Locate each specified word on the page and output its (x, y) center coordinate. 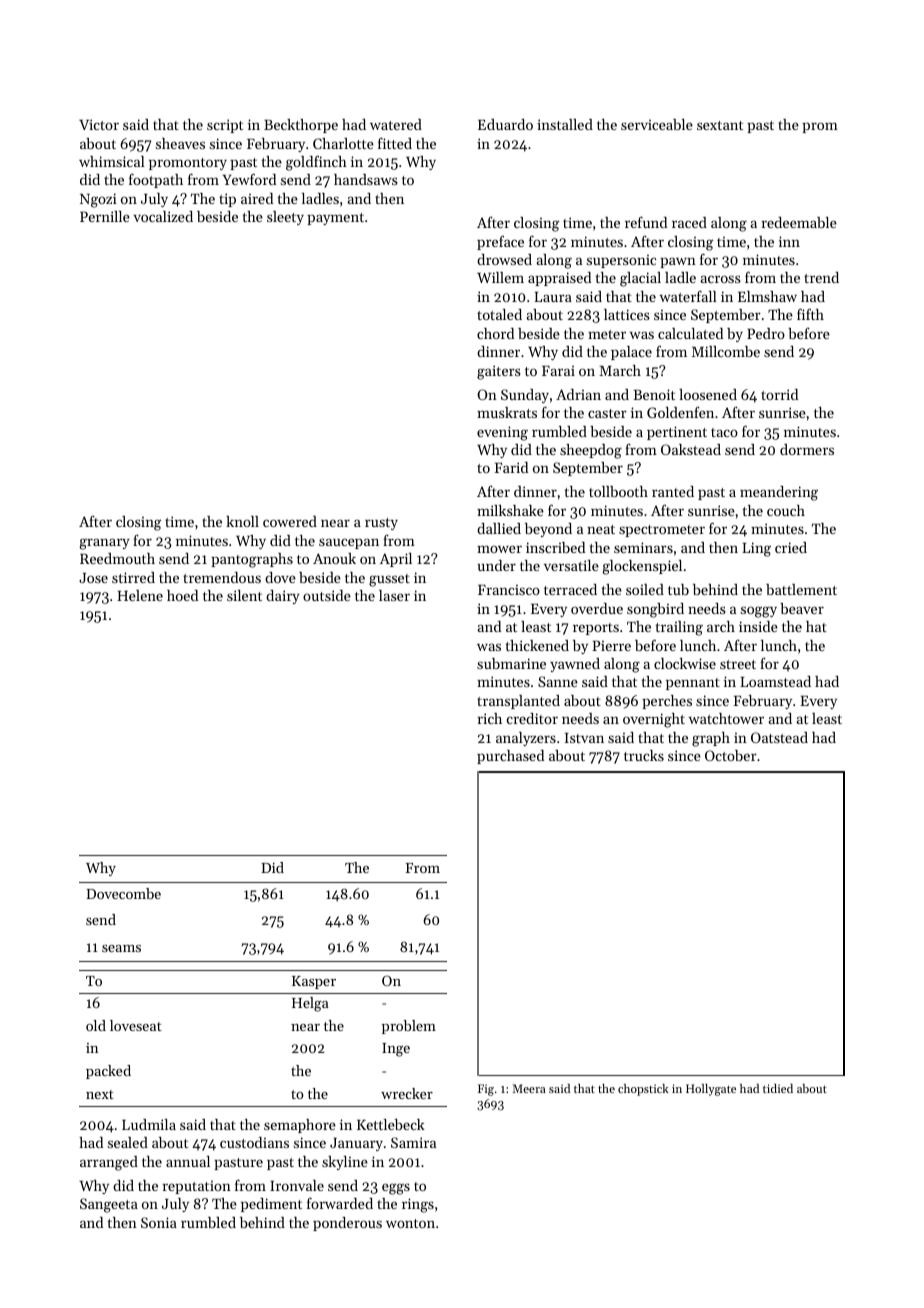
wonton (410, 1223)
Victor (99, 124)
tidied (778, 1088)
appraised (559, 279)
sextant (720, 125)
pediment (271, 1205)
